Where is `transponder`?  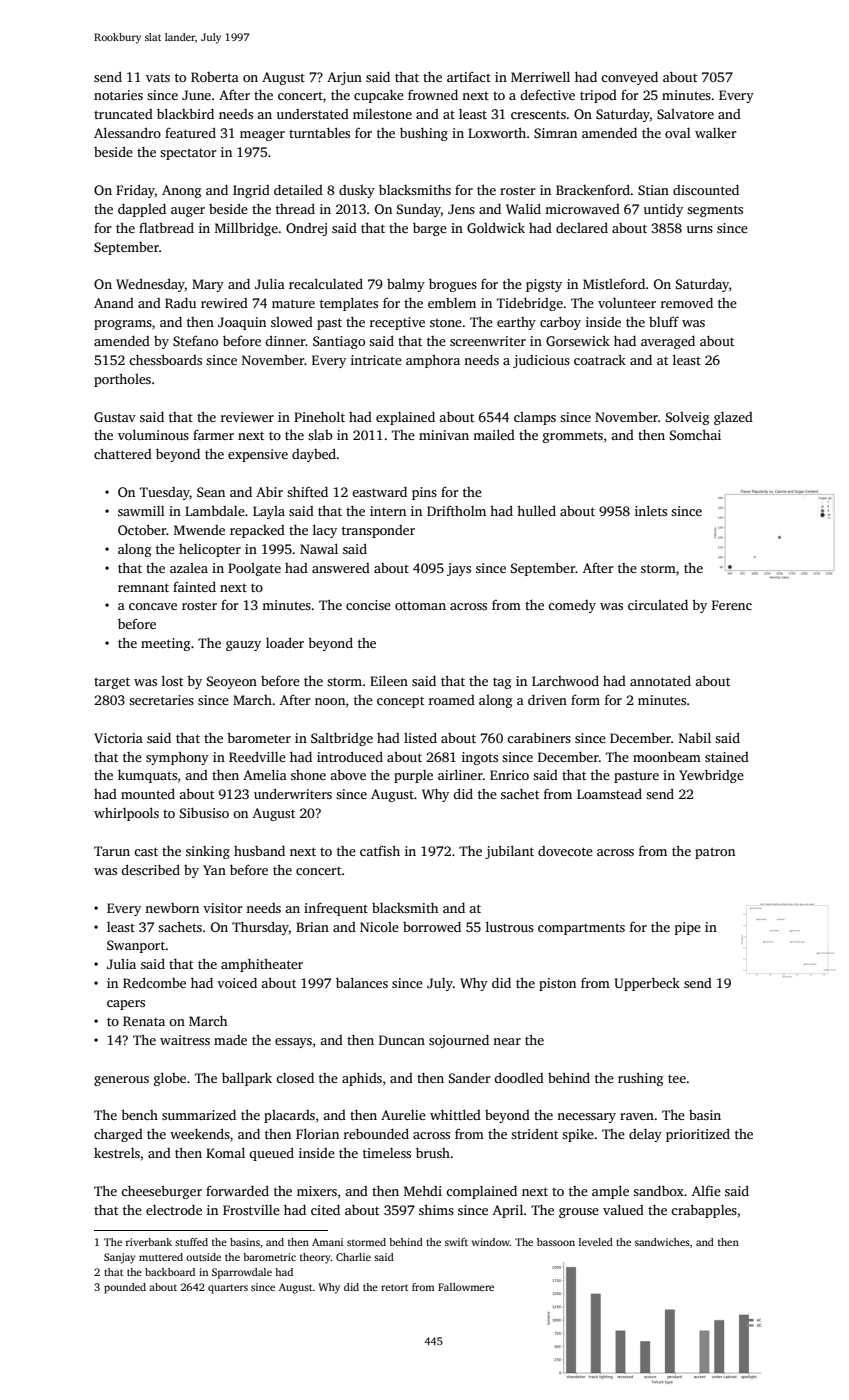
transponder is located at coordinates (378, 531).
